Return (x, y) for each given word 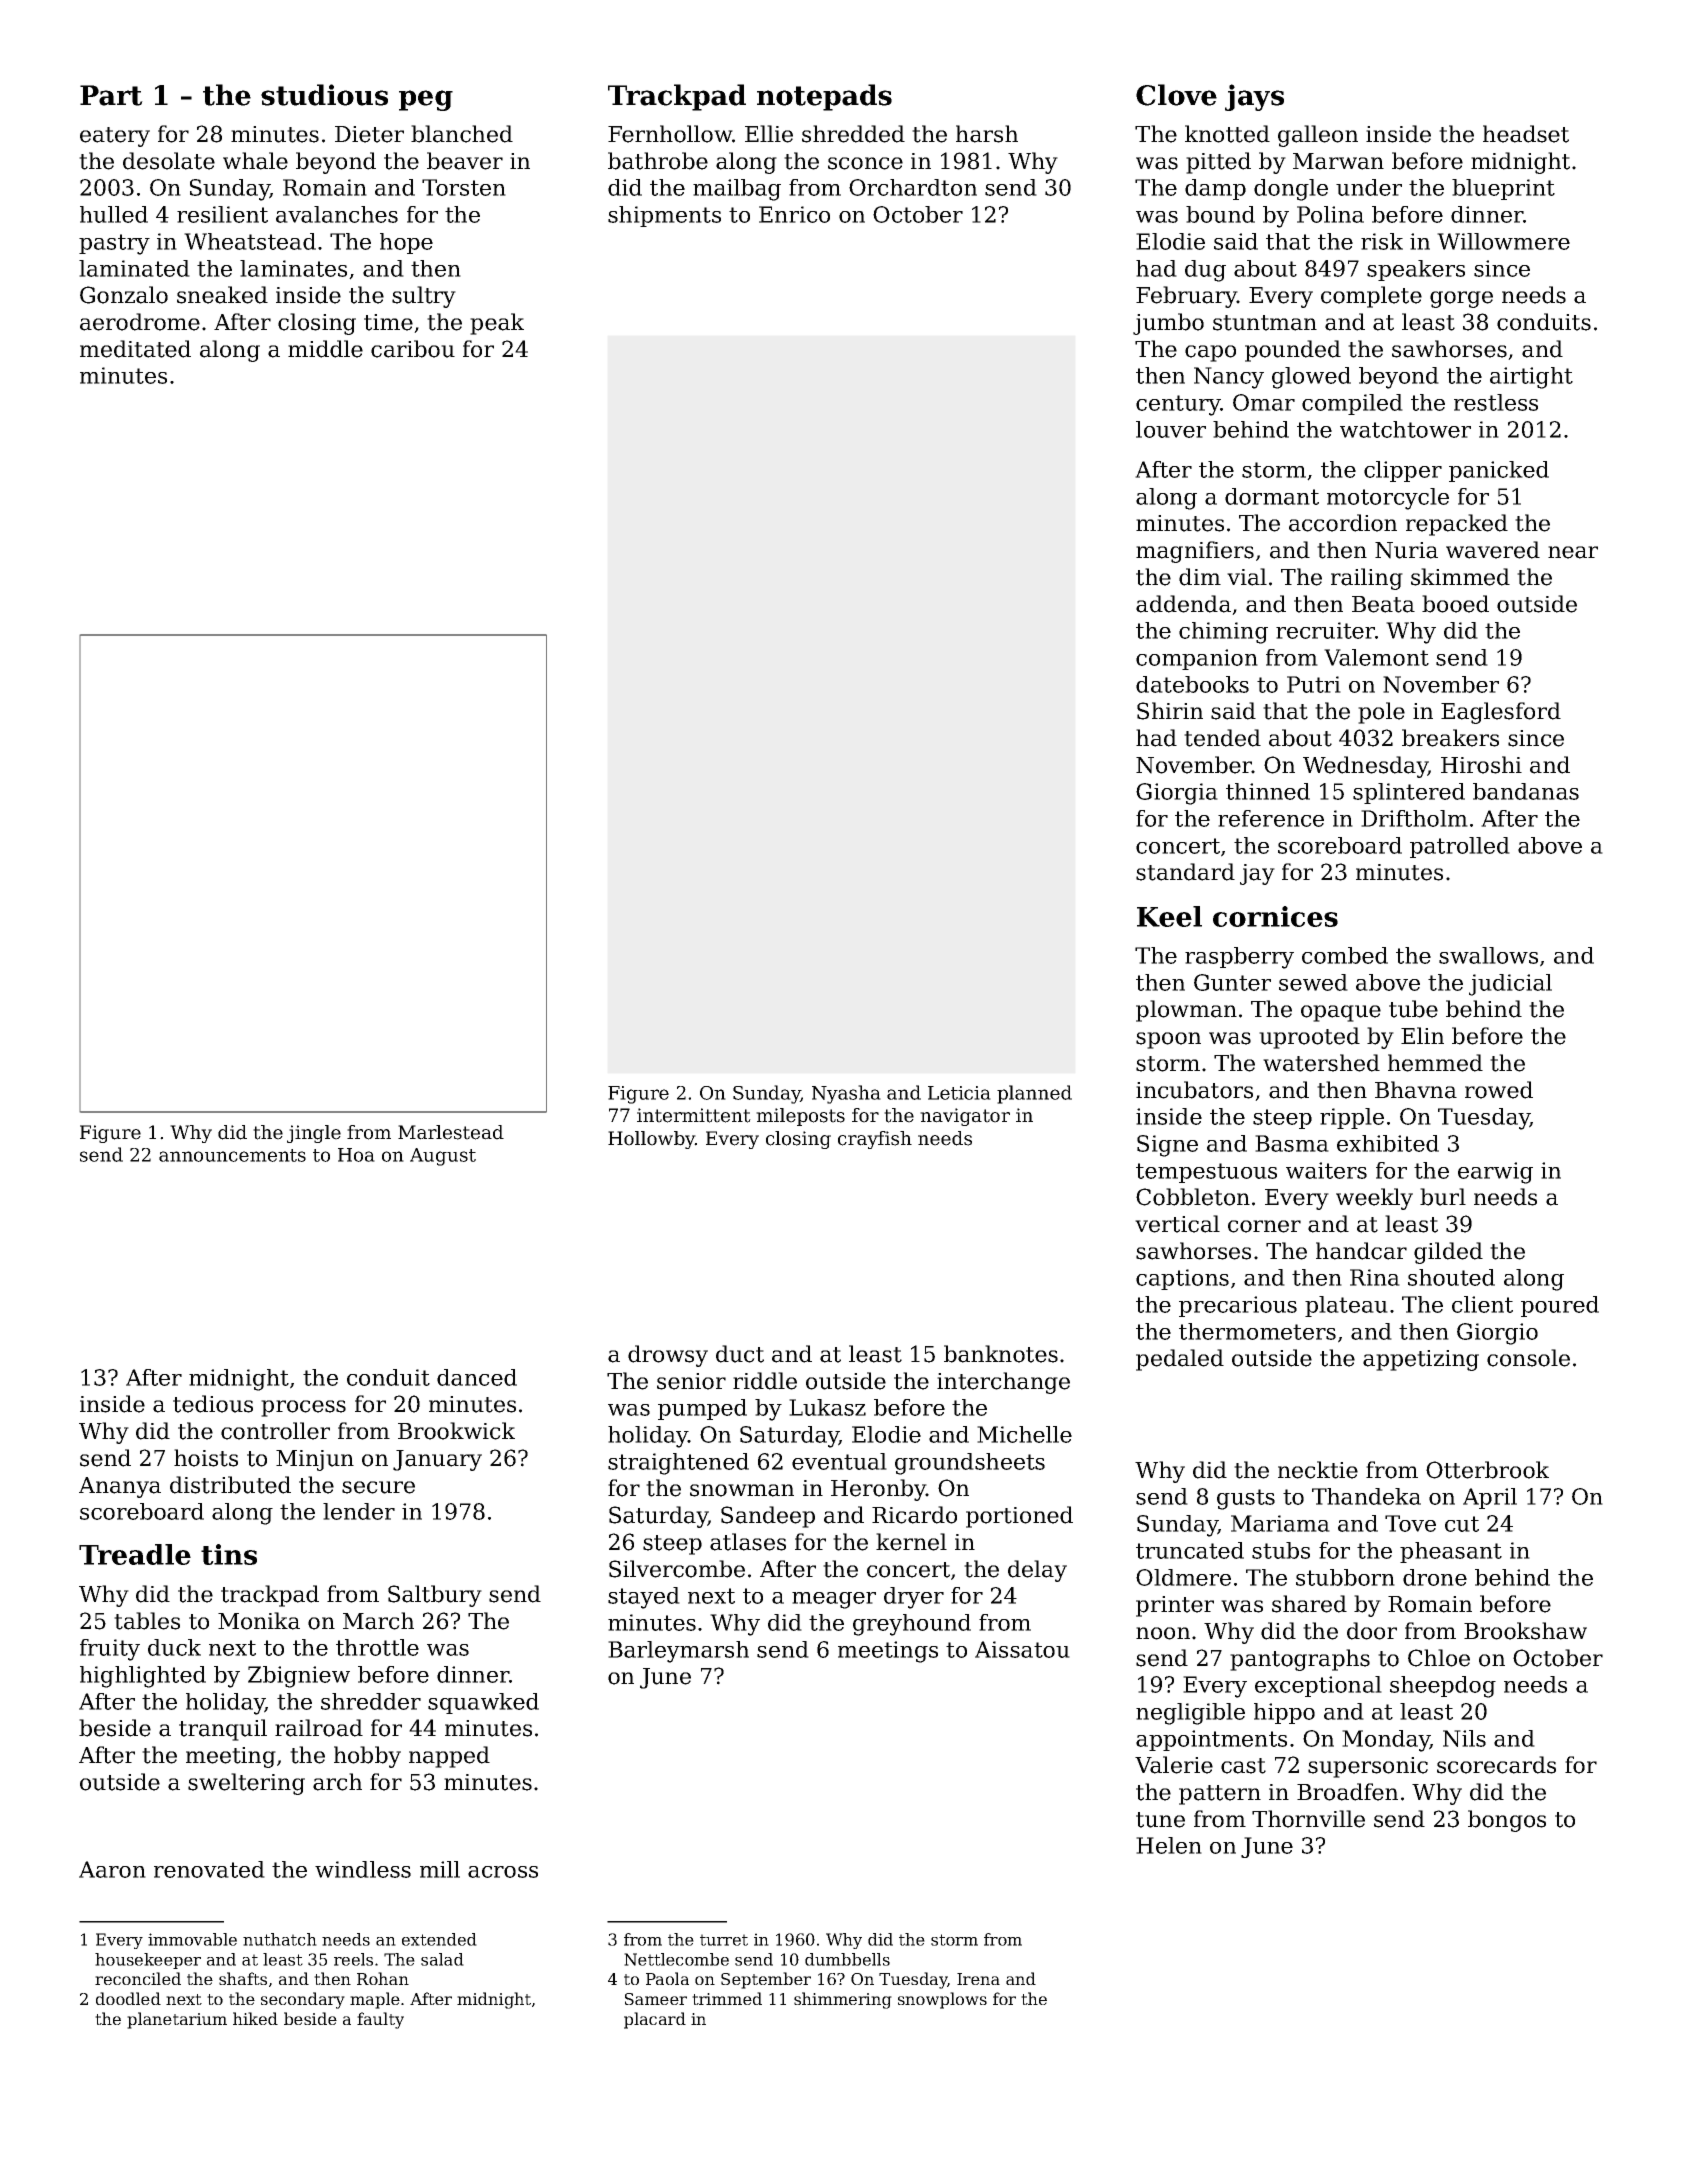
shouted (1451, 1277)
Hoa (356, 1155)
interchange (1003, 1383)
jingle (314, 1134)
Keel (1169, 916)
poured (1560, 1306)
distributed (230, 1485)
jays (1254, 97)
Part (111, 95)
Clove (1176, 95)
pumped (702, 1409)
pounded (1293, 351)
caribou (413, 349)
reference (1271, 818)
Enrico (794, 214)
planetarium (177, 2020)
